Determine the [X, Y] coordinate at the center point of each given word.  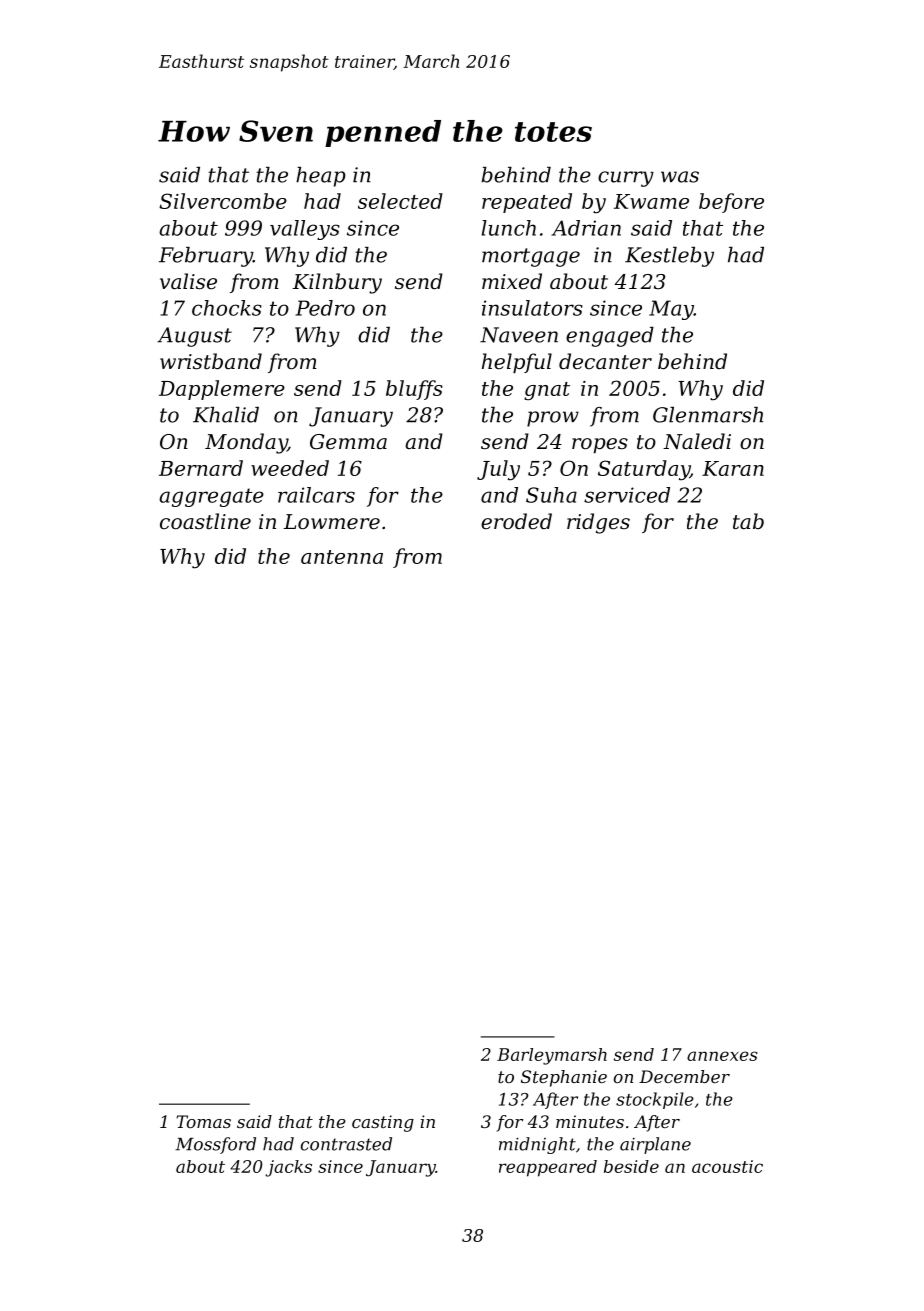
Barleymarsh [552, 1056]
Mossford [215, 1145]
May [671, 310]
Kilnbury [337, 283]
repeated [527, 203]
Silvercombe [223, 201]
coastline [205, 521]
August [194, 337]
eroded [516, 521]
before [731, 203]
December [684, 1076]
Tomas [203, 1121]
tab [748, 521]
